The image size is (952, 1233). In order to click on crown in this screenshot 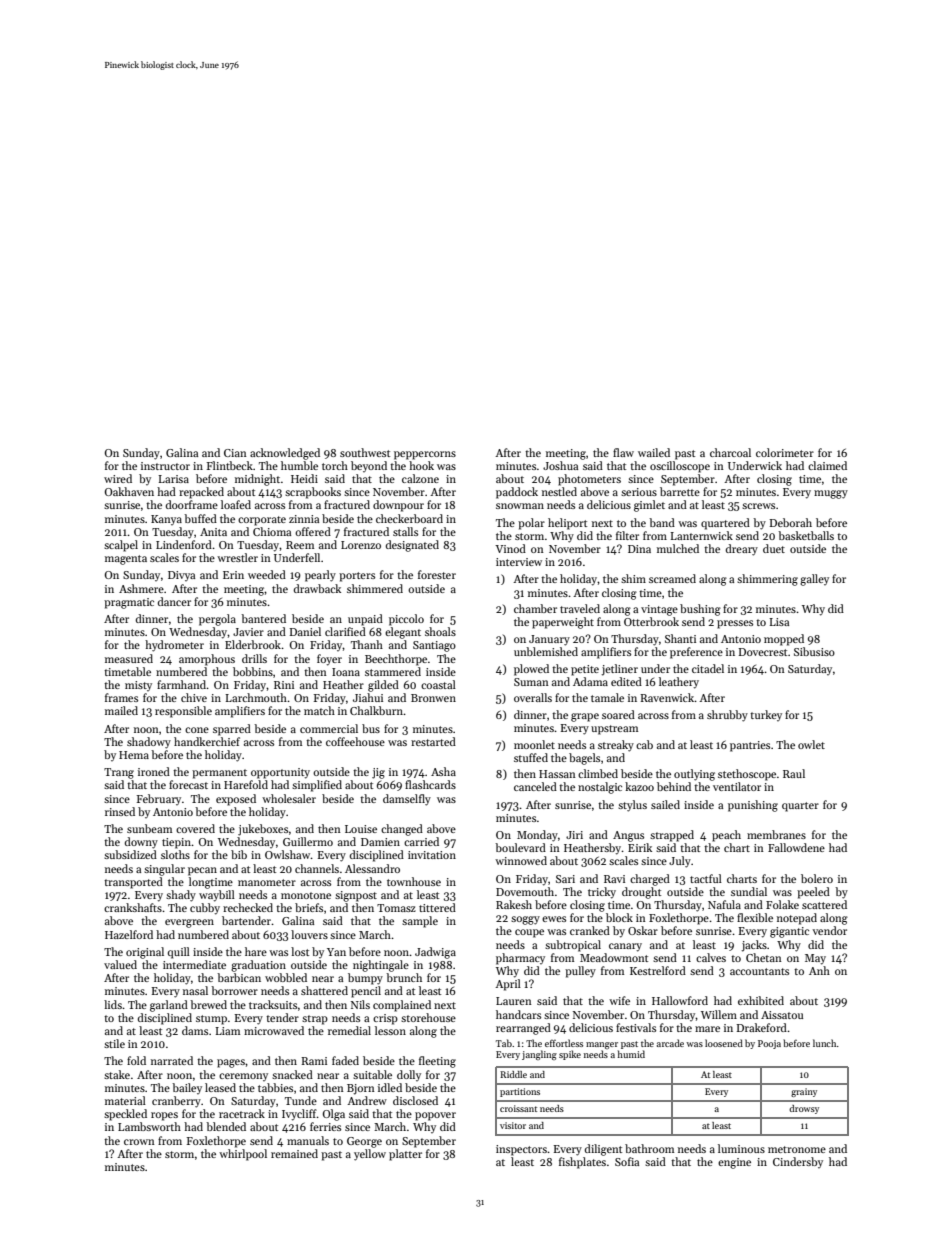, I will do `click(139, 1142)`.
